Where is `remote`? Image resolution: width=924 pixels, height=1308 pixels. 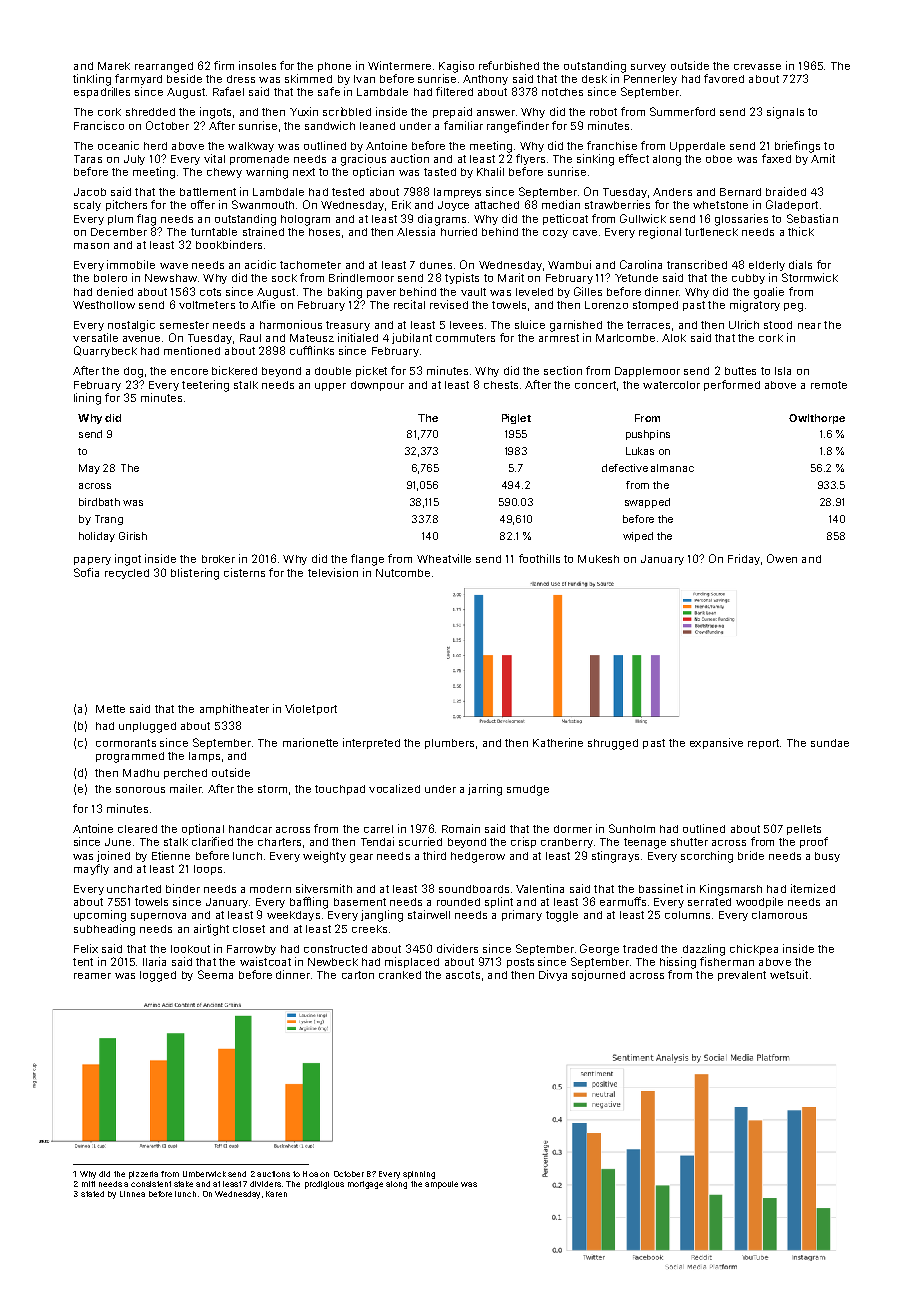
remote is located at coordinates (829, 385).
